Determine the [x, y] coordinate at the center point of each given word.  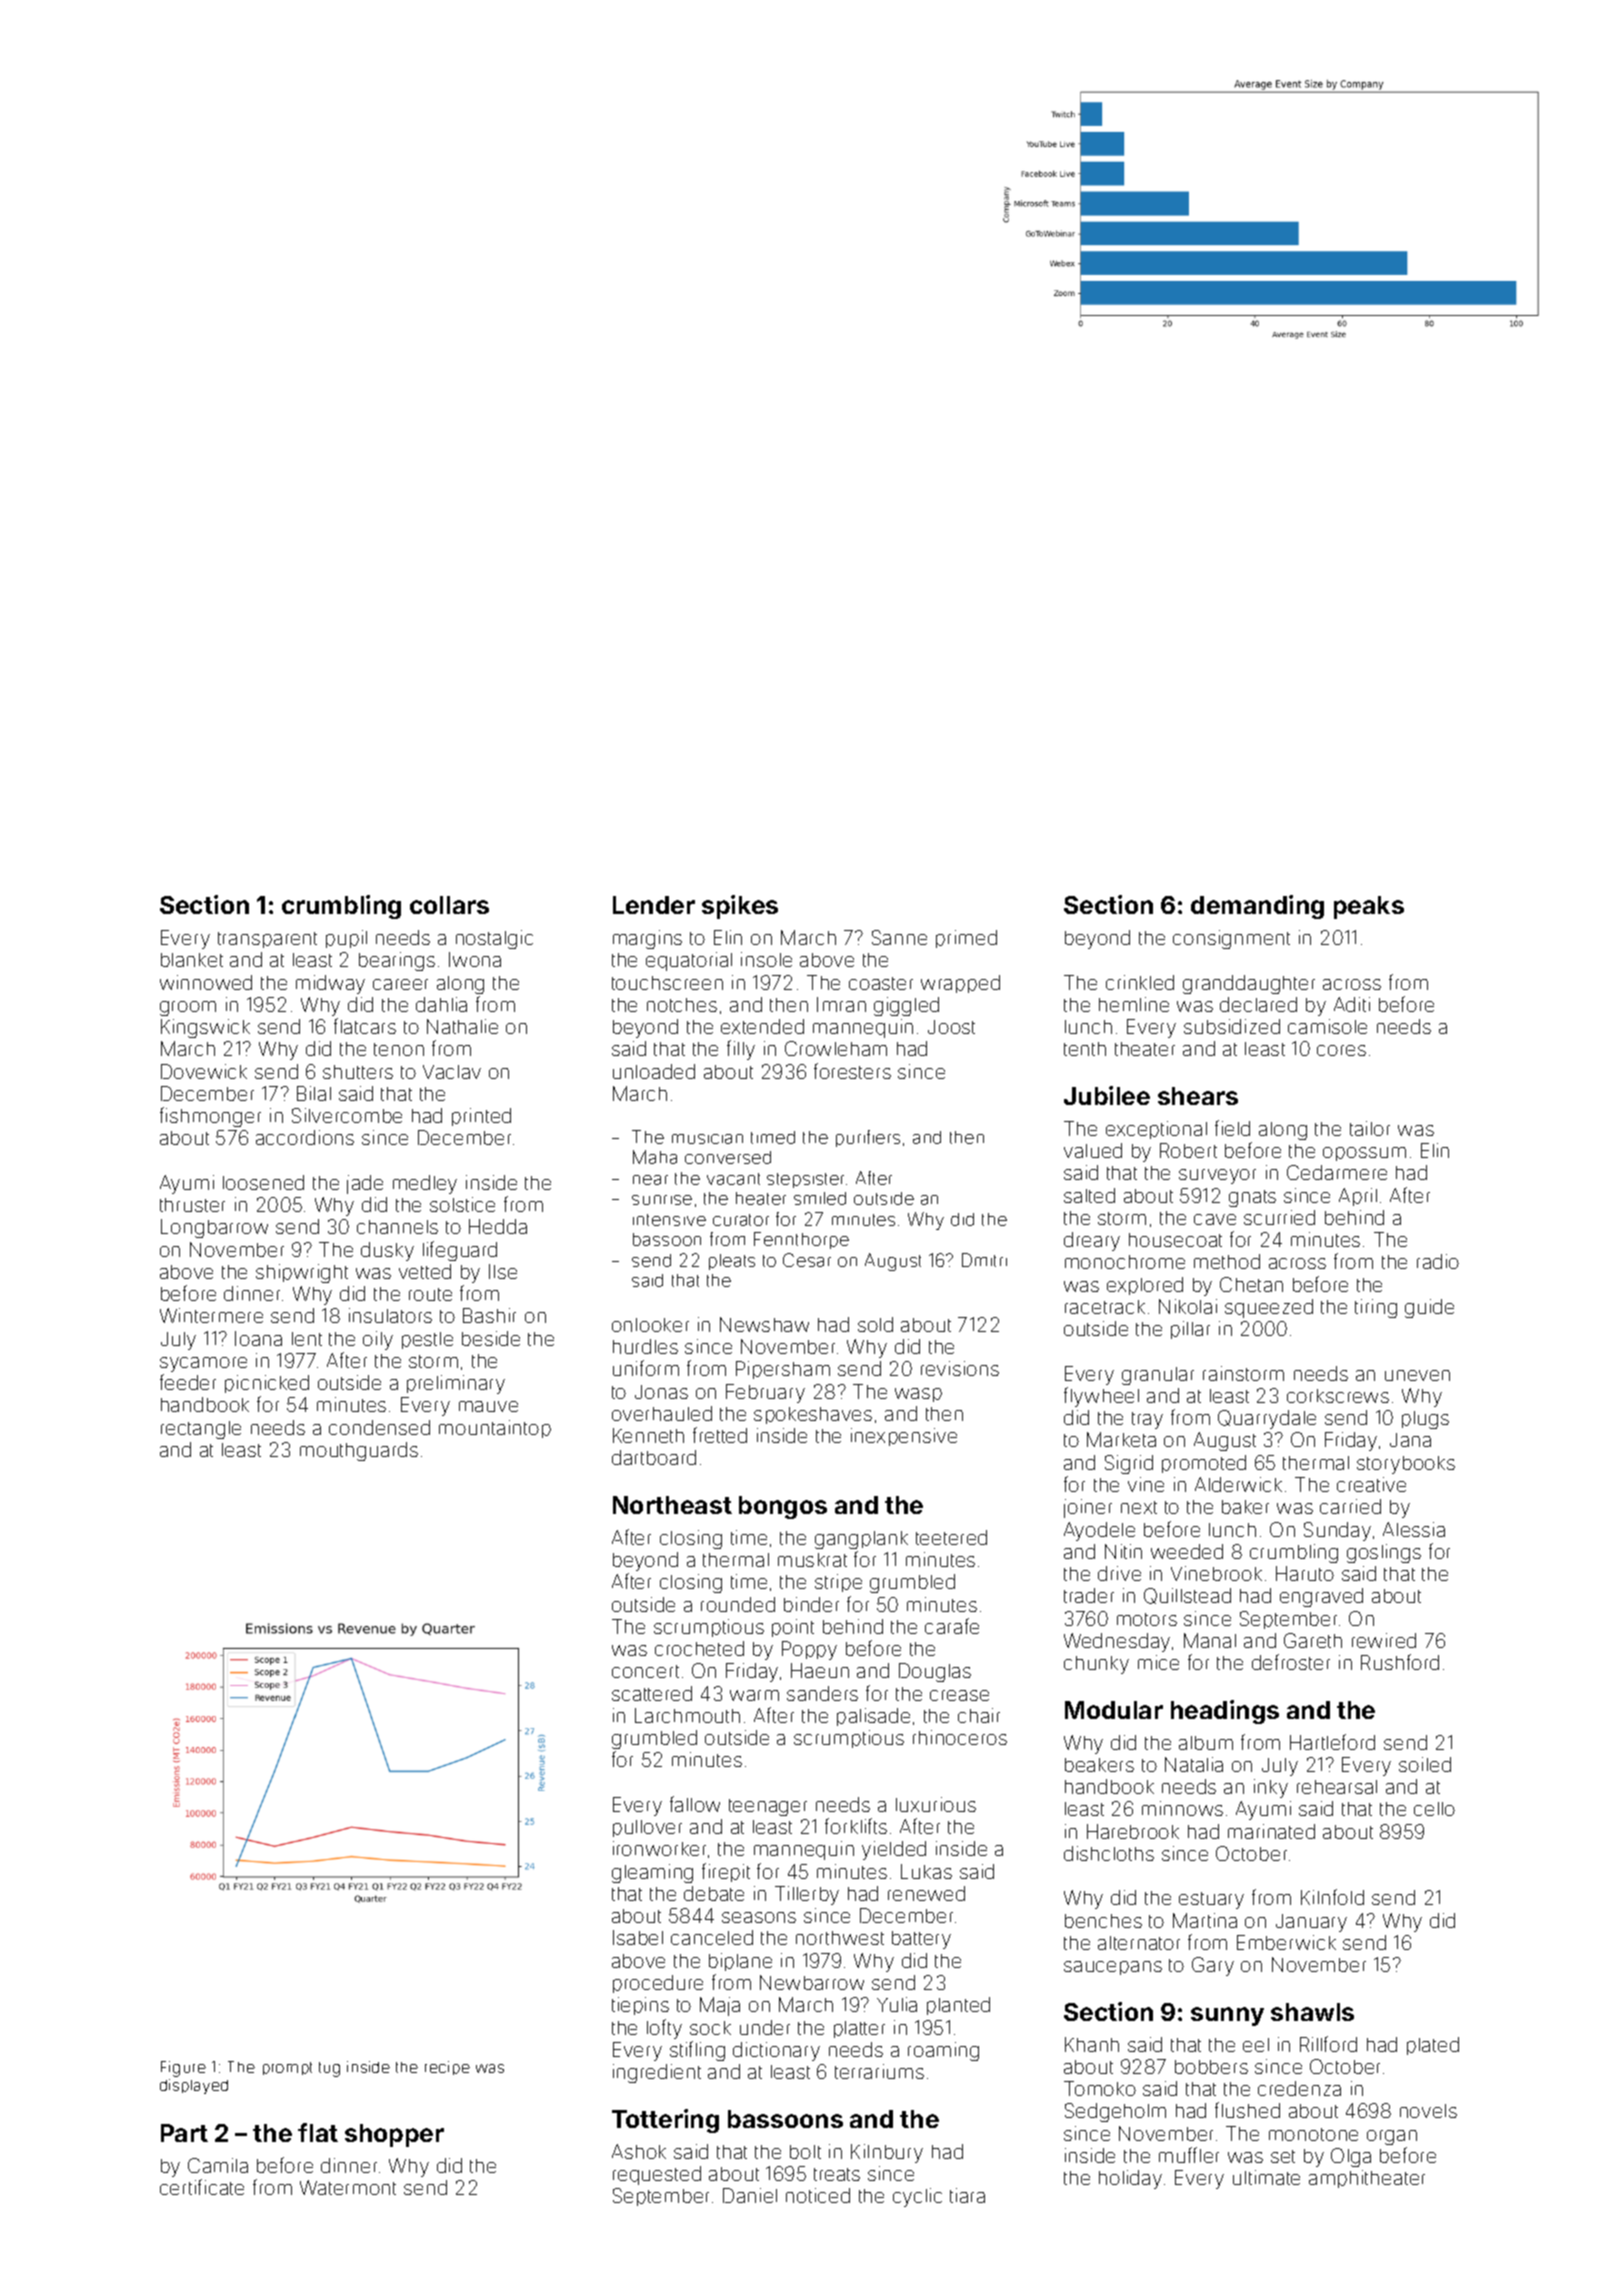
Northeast [672, 1505]
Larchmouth [687, 1715]
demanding [1257, 907]
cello [1434, 1809]
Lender [654, 905]
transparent [267, 940]
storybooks [1406, 1465]
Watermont [348, 2187]
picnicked [267, 1384]
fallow [695, 1804]
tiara [967, 2195]
